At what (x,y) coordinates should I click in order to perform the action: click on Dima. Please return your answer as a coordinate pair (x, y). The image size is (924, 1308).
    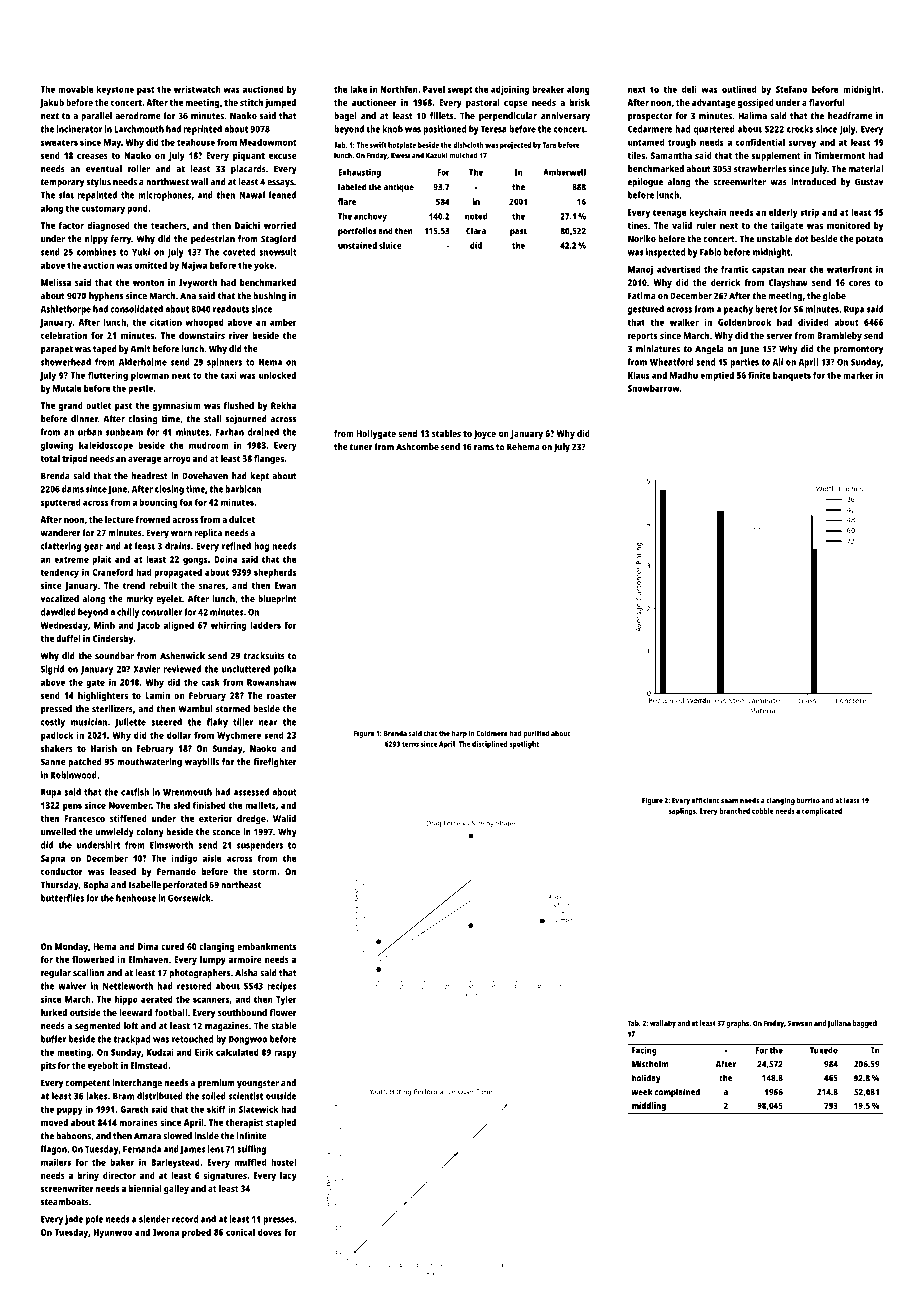
    Looking at the image, I should click on (148, 946).
